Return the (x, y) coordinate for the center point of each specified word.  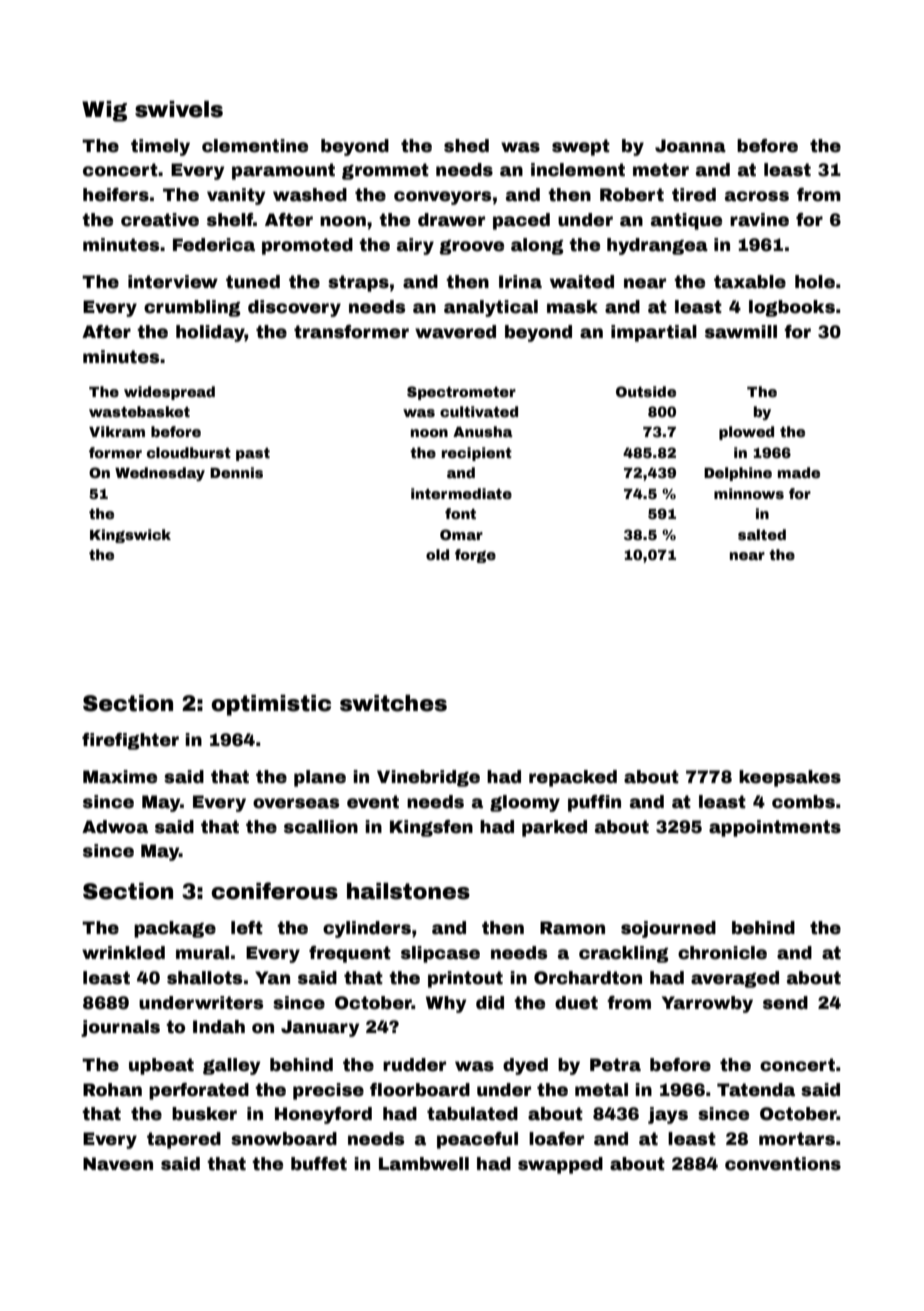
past (253, 454)
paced (521, 221)
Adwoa (115, 827)
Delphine (738, 474)
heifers (116, 195)
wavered (455, 332)
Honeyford (323, 1115)
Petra (615, 1065)
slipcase (440, 954)
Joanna (690, 146)
